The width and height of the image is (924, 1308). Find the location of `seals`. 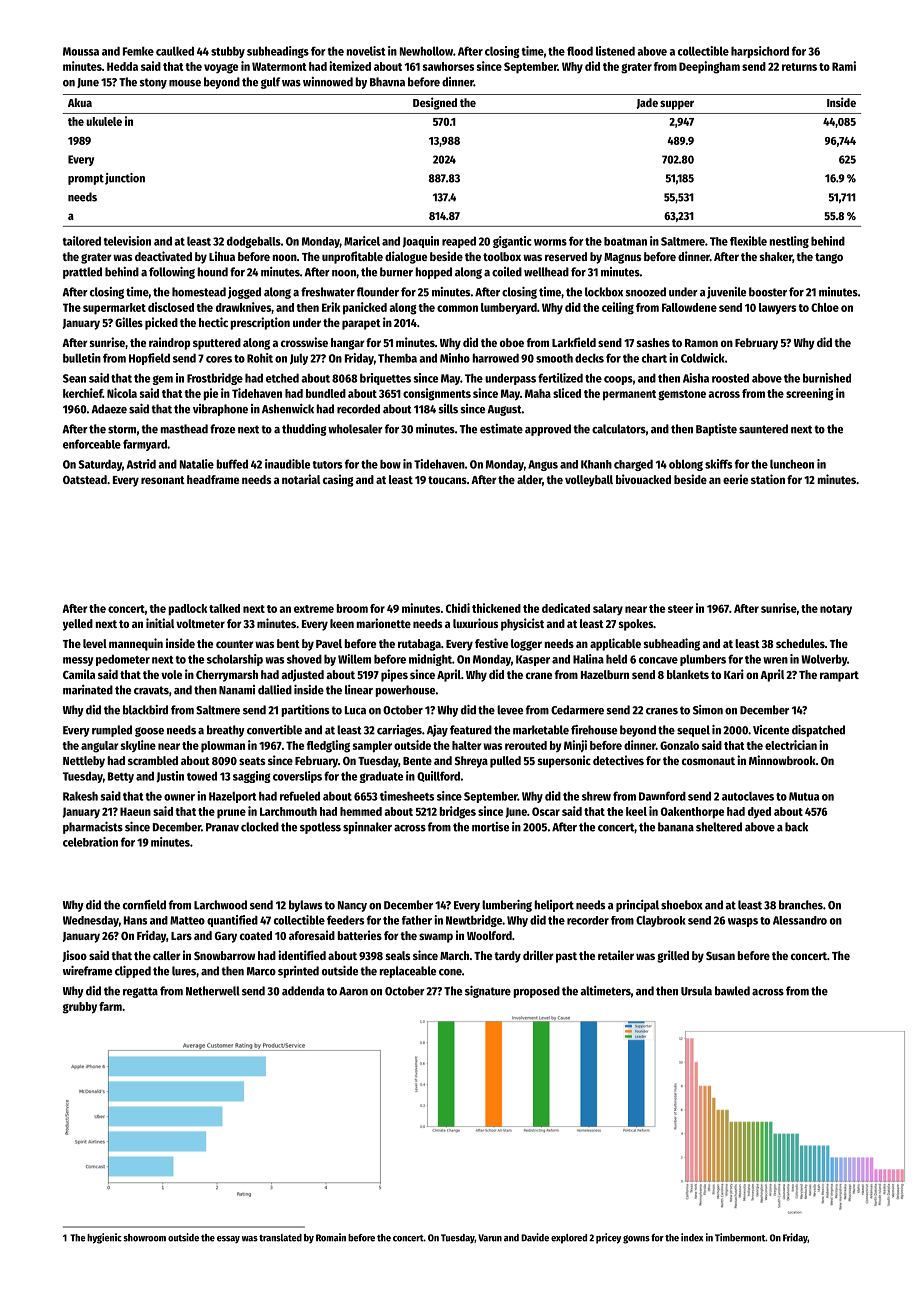

seals is located at coordinates (398, 955).
